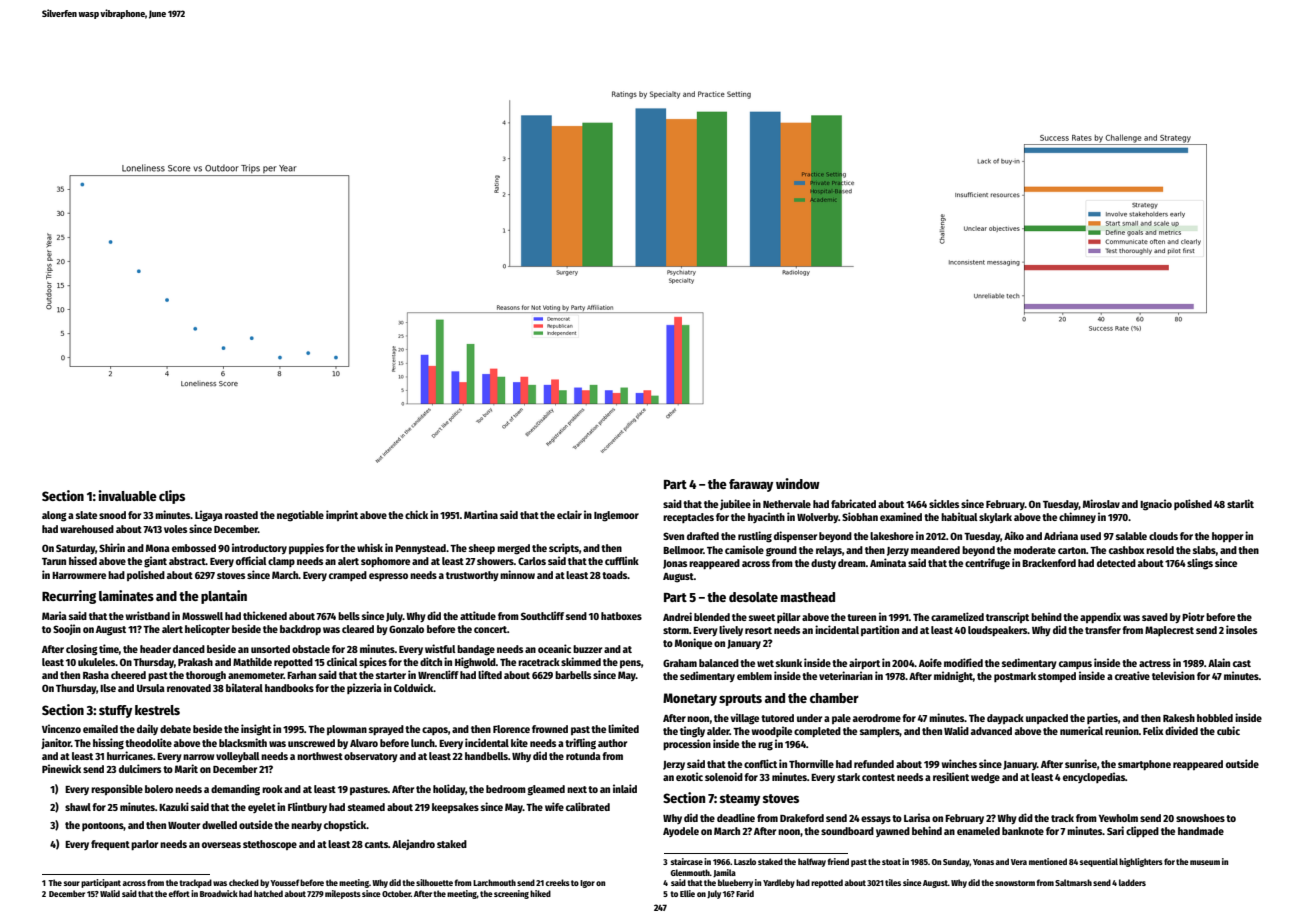 The height and width of the page is (924, 1308). Describe the element at coordinates (306, 826) in the page. I see `nearby` at that location.
